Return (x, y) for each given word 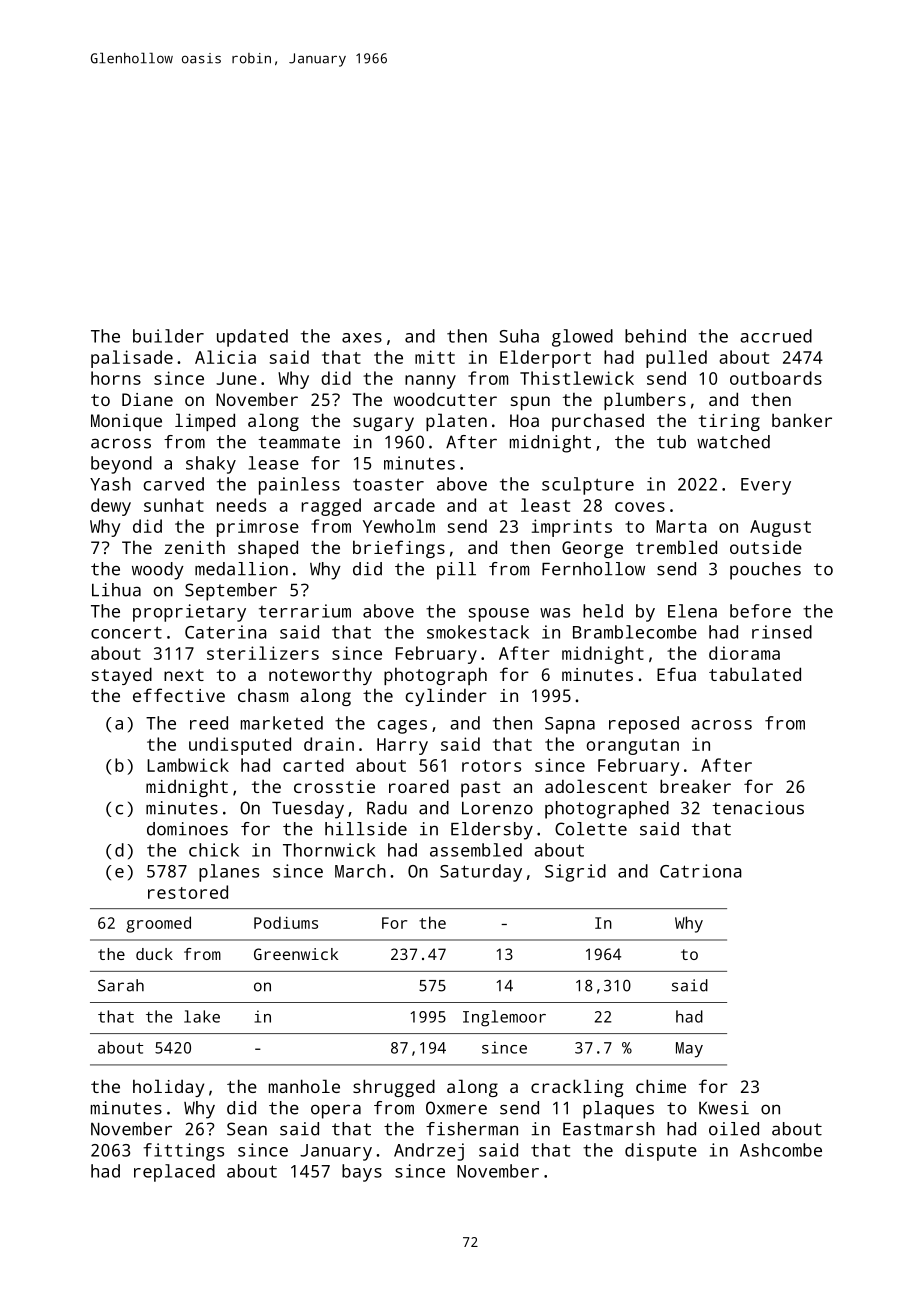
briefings (399, 549)
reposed (644, 725)
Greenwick (296, 954)
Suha (519, 336)
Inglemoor (504, 1018)
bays (362, 1173)
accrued (776, 336)
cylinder (446, 697)
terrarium (305, 611)
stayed (122, 676)
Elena (692, 611)
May (689, 1050)
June (236, 378)
